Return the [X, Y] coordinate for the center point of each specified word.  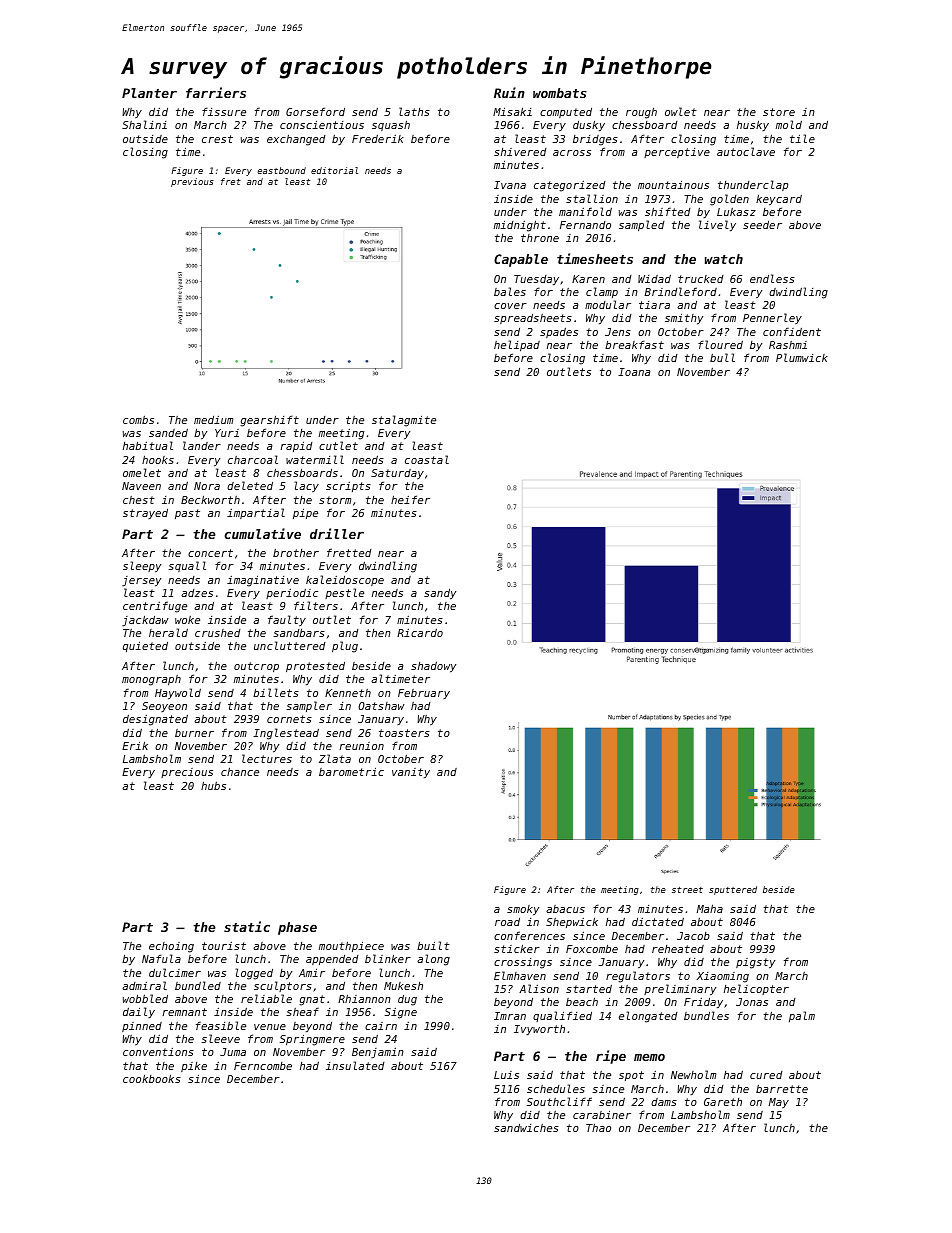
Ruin [509, 92]
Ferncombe [263, 1066]
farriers [216, 92]
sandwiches [526, 1128]
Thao [598, 1127]
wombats [560, 93]
